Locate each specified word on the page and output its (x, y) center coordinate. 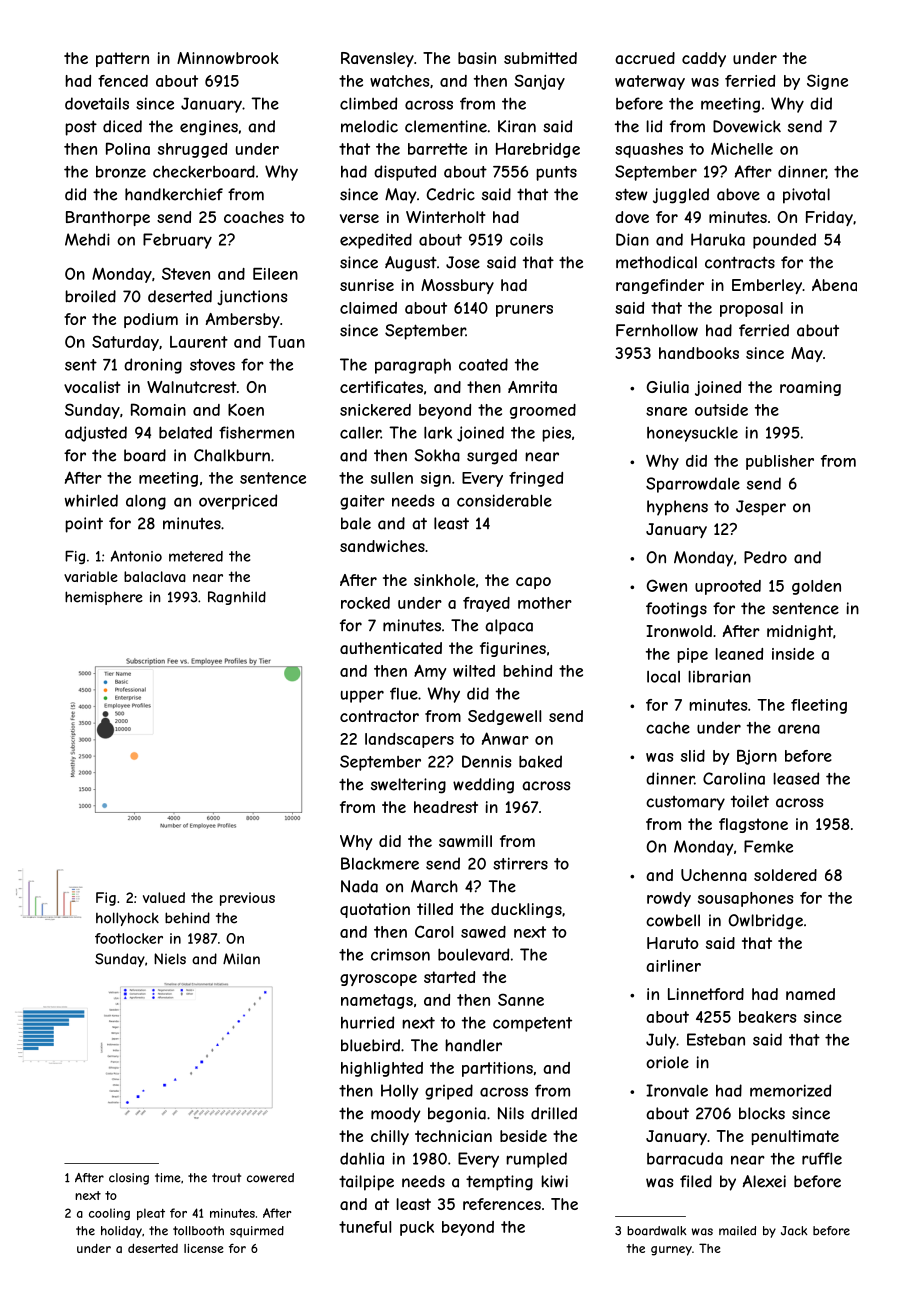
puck (417, 1228)
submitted (540, 58)
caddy (704, 59)
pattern (122, 59)
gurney (671, 1251)
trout (226, 1178)
